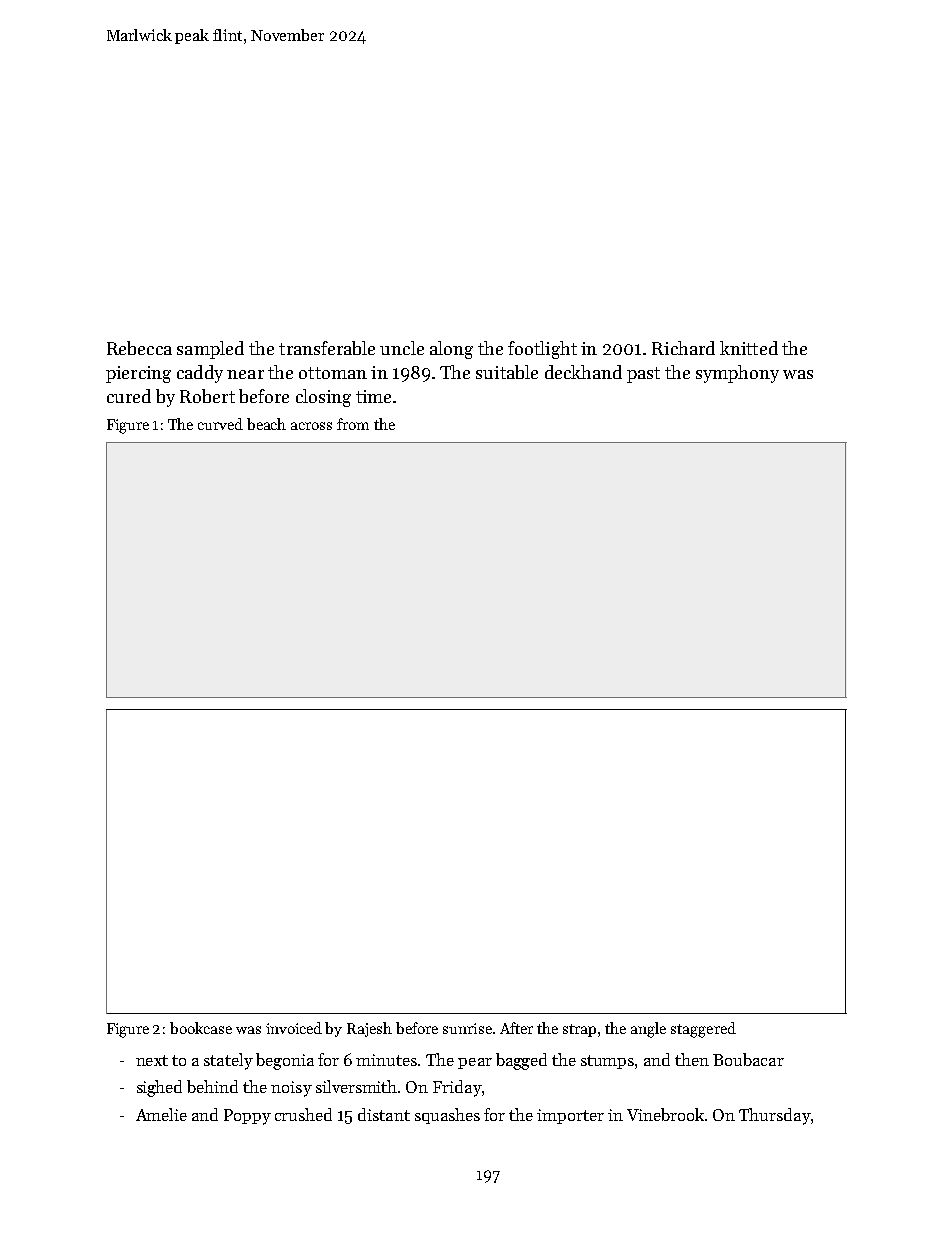 The height and width of the document is (1233, 952). I want to click on strap, so click(579, 1030).
